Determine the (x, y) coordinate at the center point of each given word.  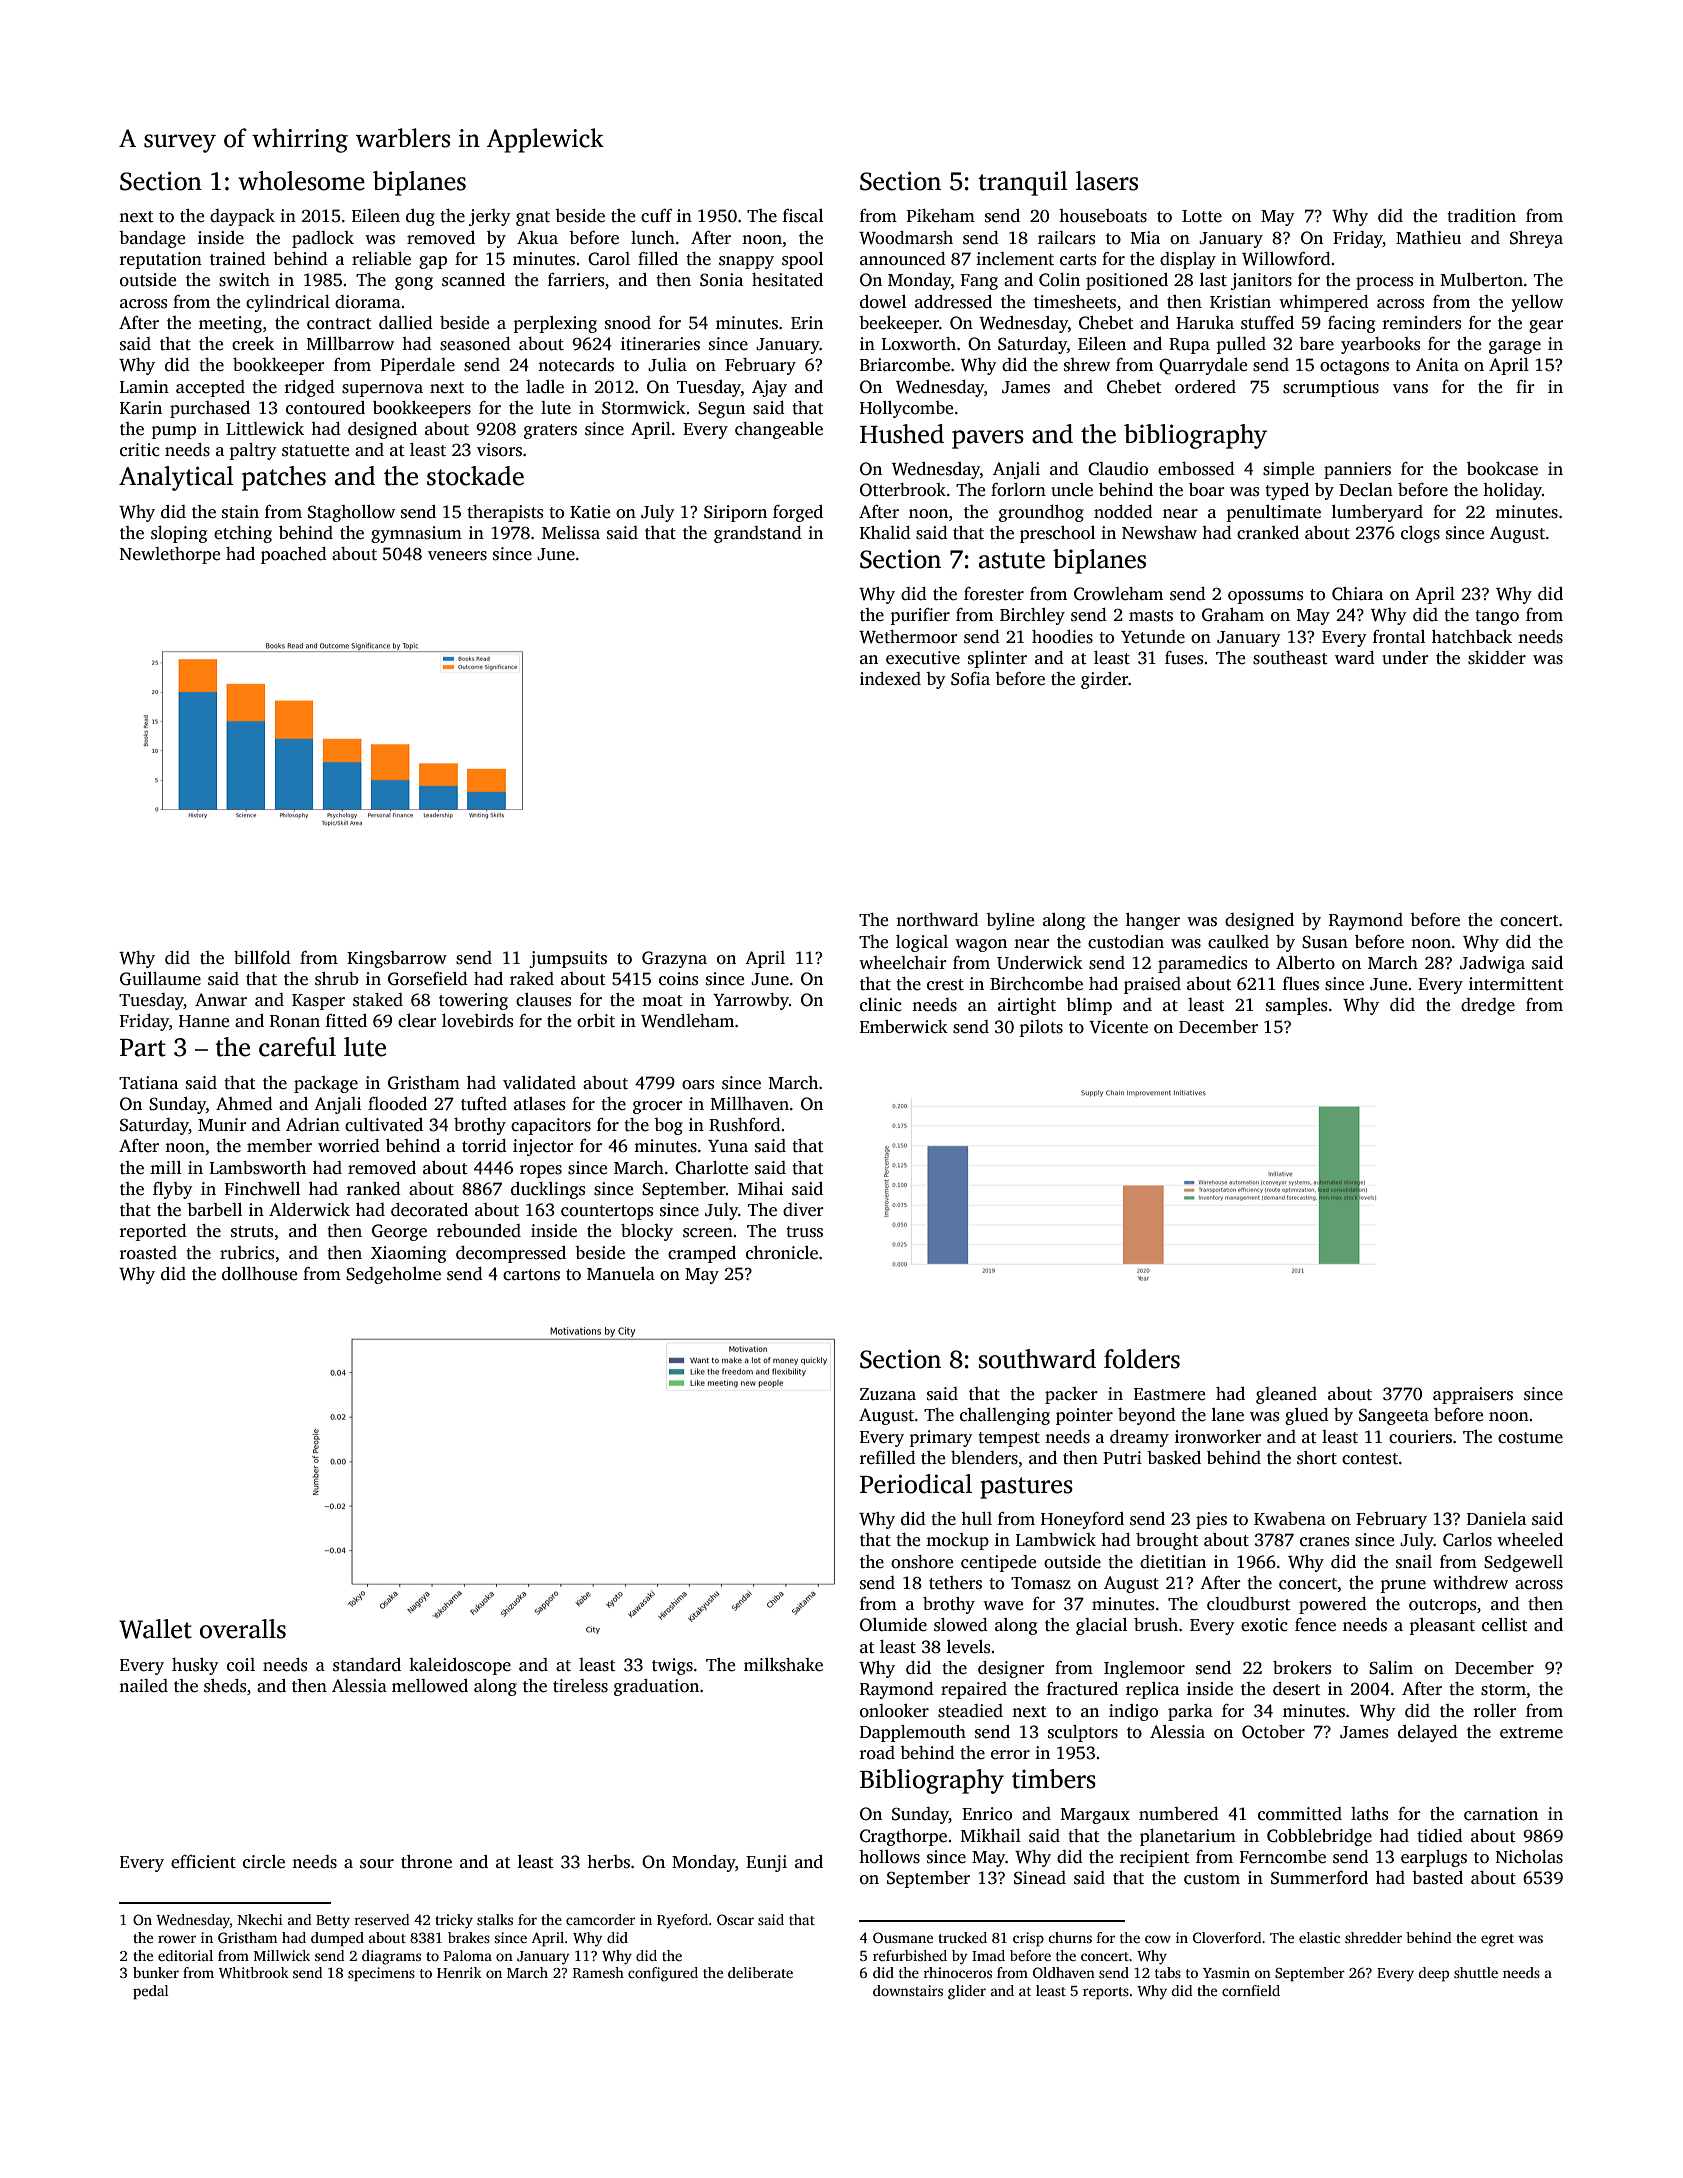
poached (294, 555)
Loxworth (919, 344)
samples (1296, 1006)
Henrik (459, 1972)
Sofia (970, 679)
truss (804, 1232)
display (1188, 260)
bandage (152, 239)
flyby (172, 1190)
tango (1497, 617)
